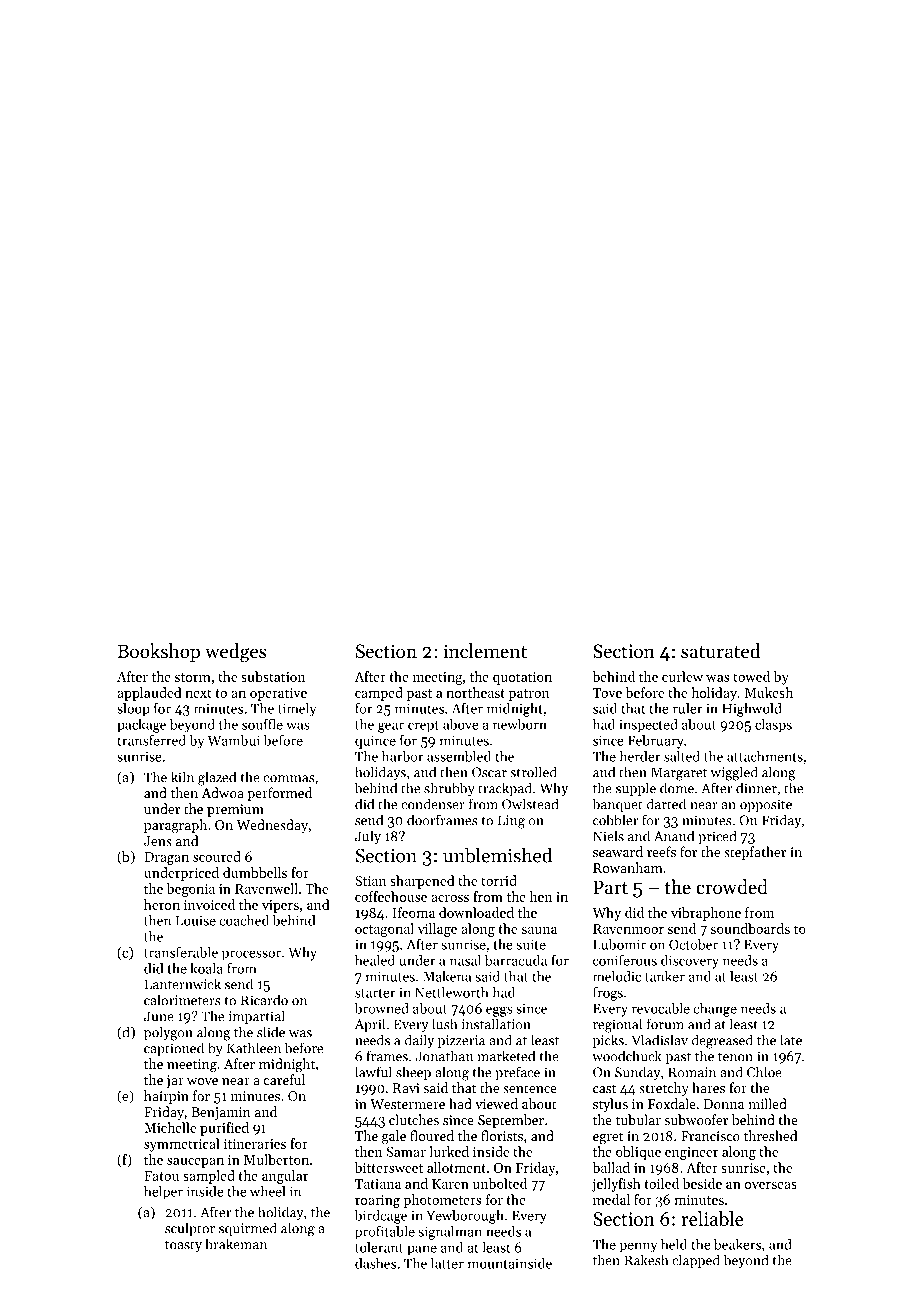 The height and width of the screenshot is (1308, 924). Describe the element at coordinates (158, 652) in the screenshot. I see `Bookshop` at that location.
